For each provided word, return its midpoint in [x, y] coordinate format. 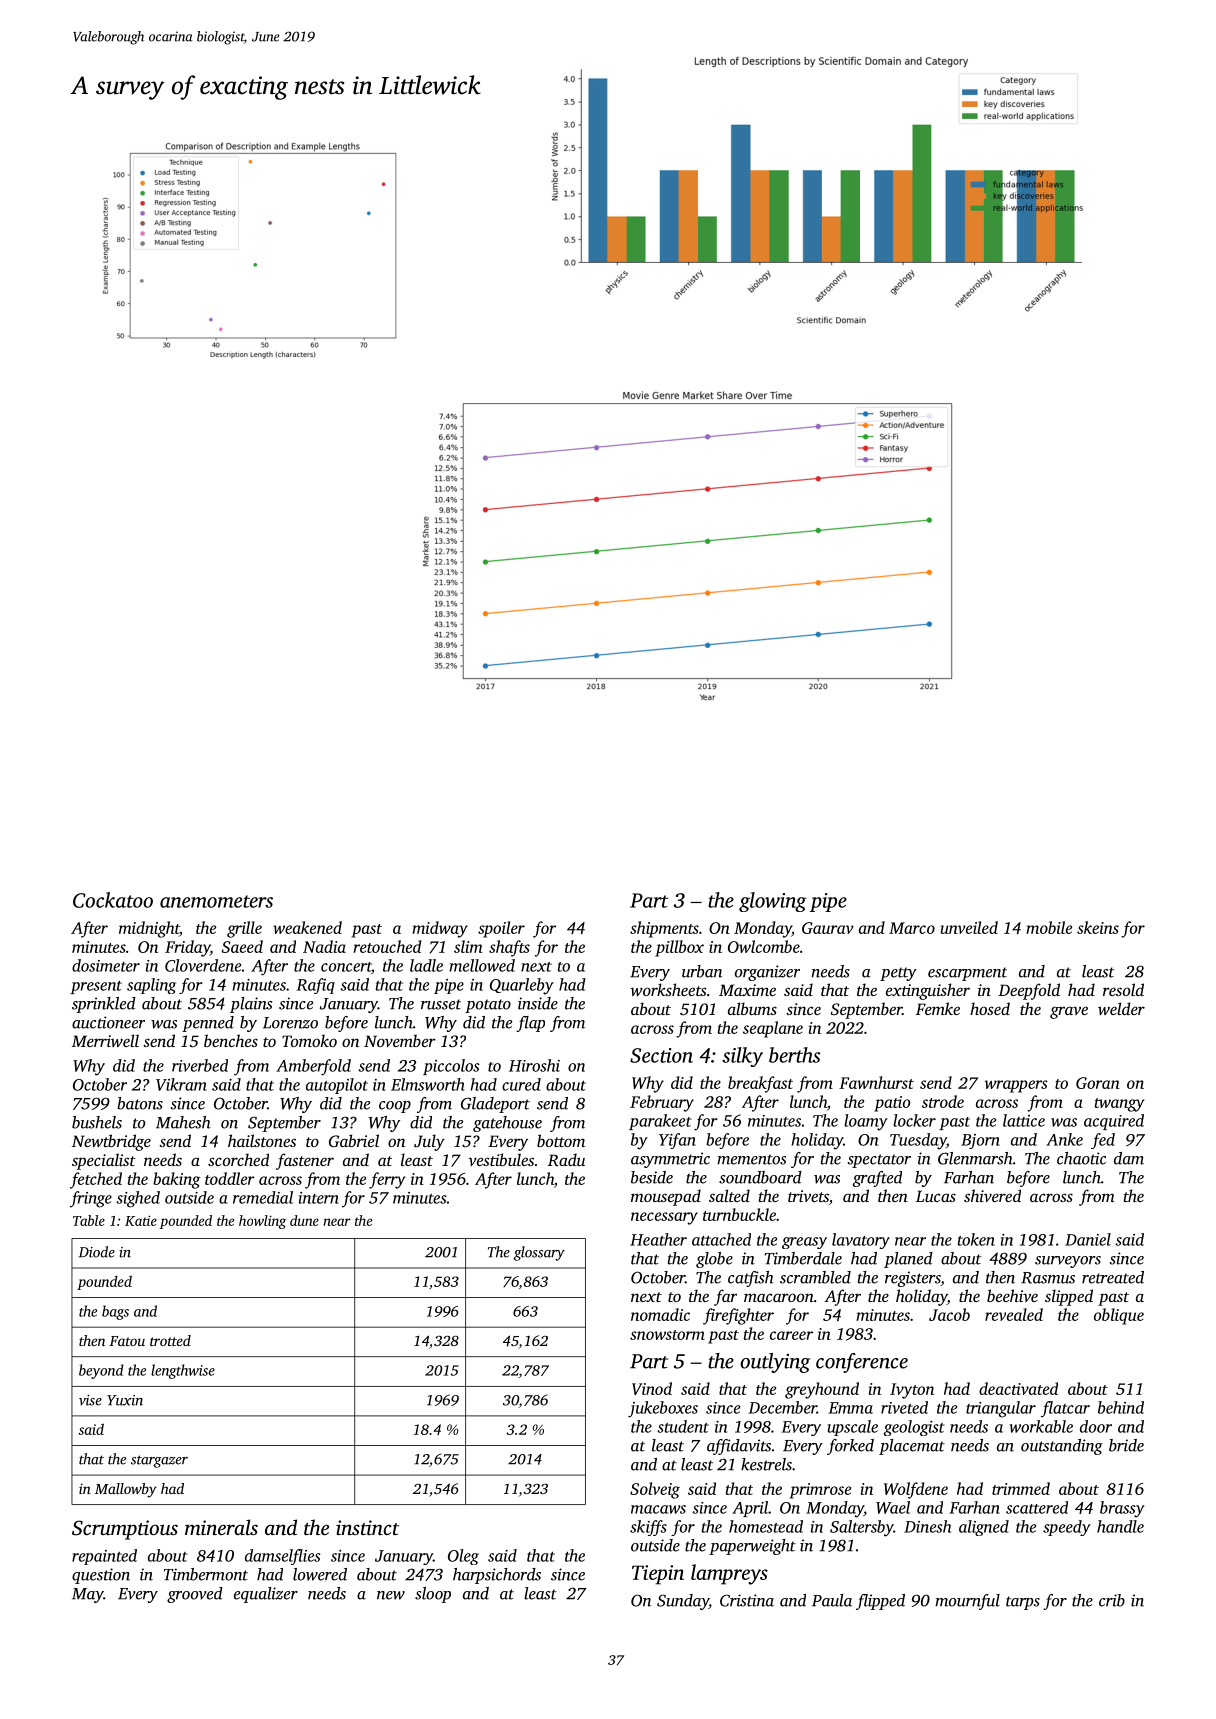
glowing [773, 902]
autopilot [337, 1086]
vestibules [501, 1159]
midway [440, 929]
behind [1121, 1407]
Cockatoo [113, 900]
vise [90, 1400]
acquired [1114, 1122]
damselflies [283, 1557]
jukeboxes [663, 1409]
